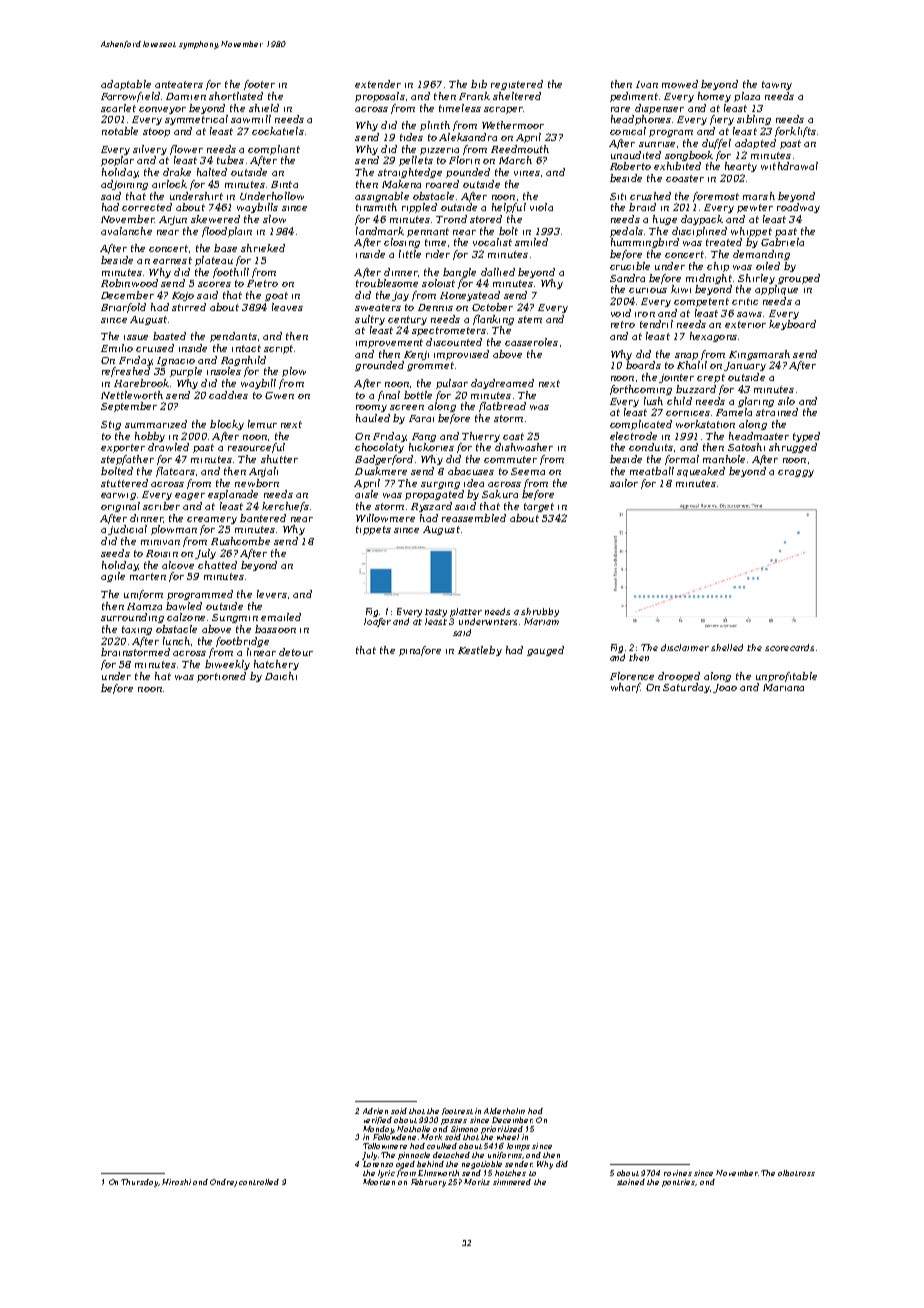  What do you see at coordinates (221, 677) in the screenshot?
I see `portioned` at bounding box center [221, 677].
